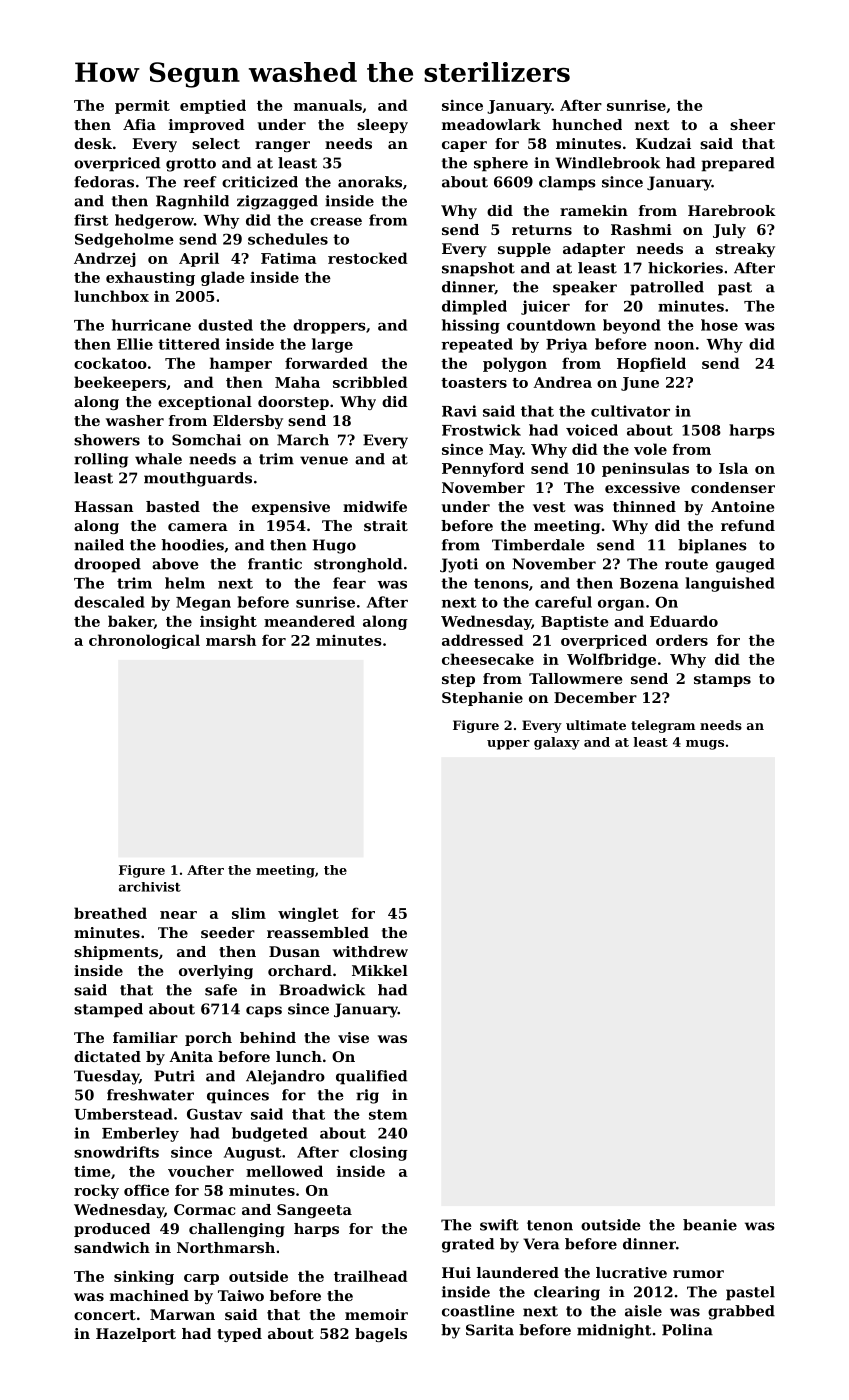 This screenshot has height=1400, width=849. What do you see at coordinates (499, 1225) in the screenshot?
I see `swift` at bounding box center [499, 1225].
